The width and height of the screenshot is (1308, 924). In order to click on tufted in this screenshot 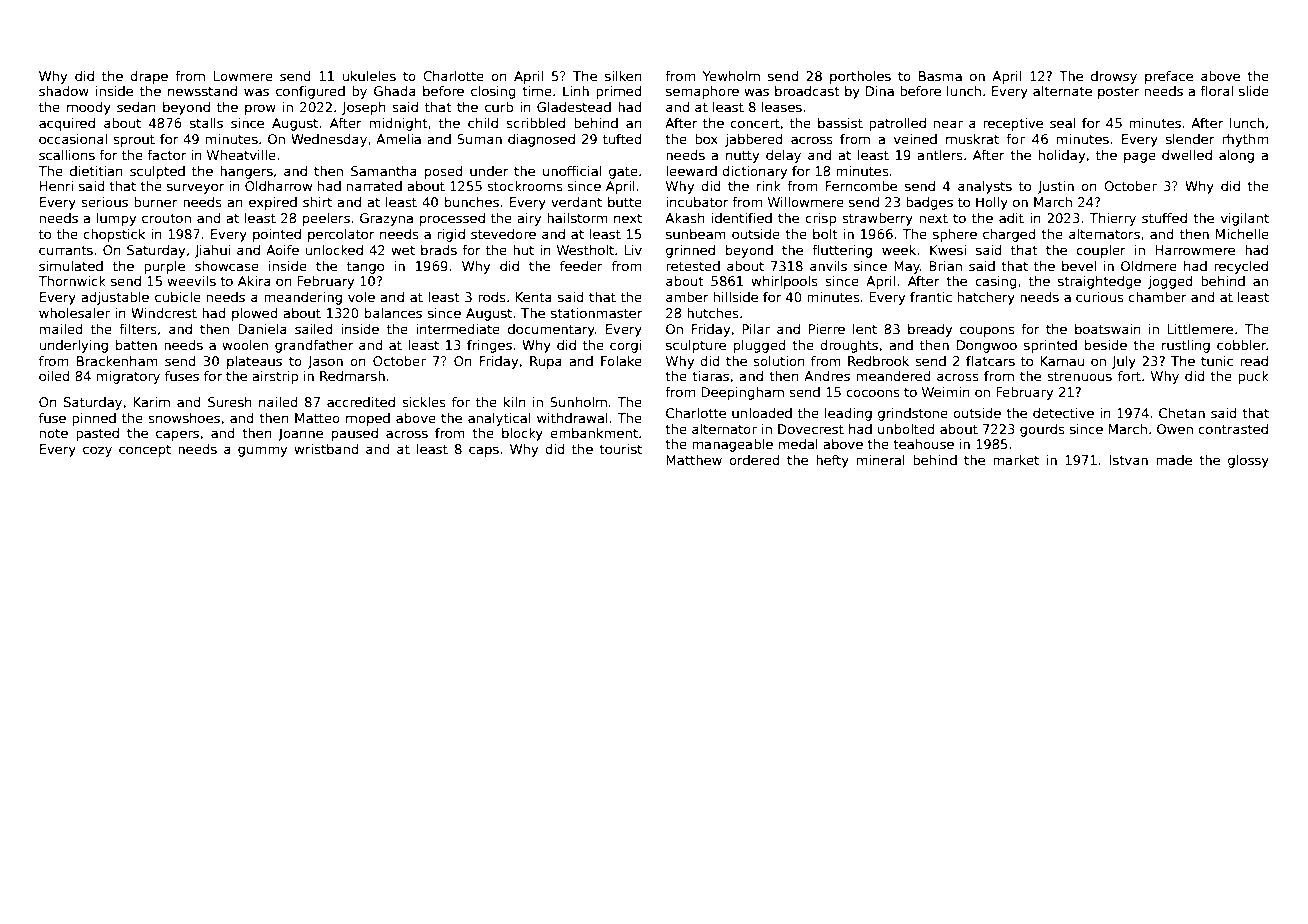, I will do `click(622, 139)`.
